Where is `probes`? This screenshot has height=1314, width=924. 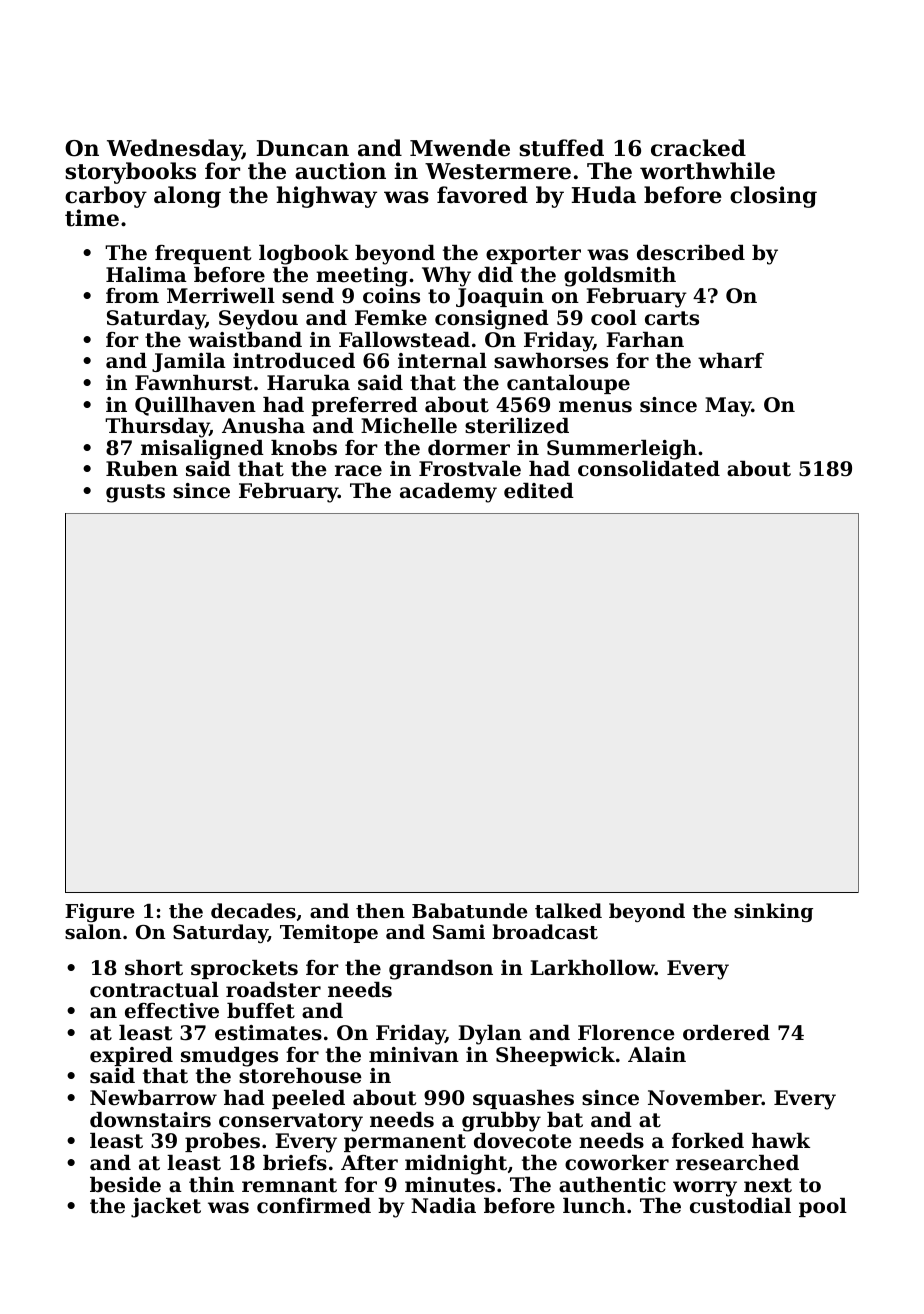 probes is located at coordinates (222, 1142).
